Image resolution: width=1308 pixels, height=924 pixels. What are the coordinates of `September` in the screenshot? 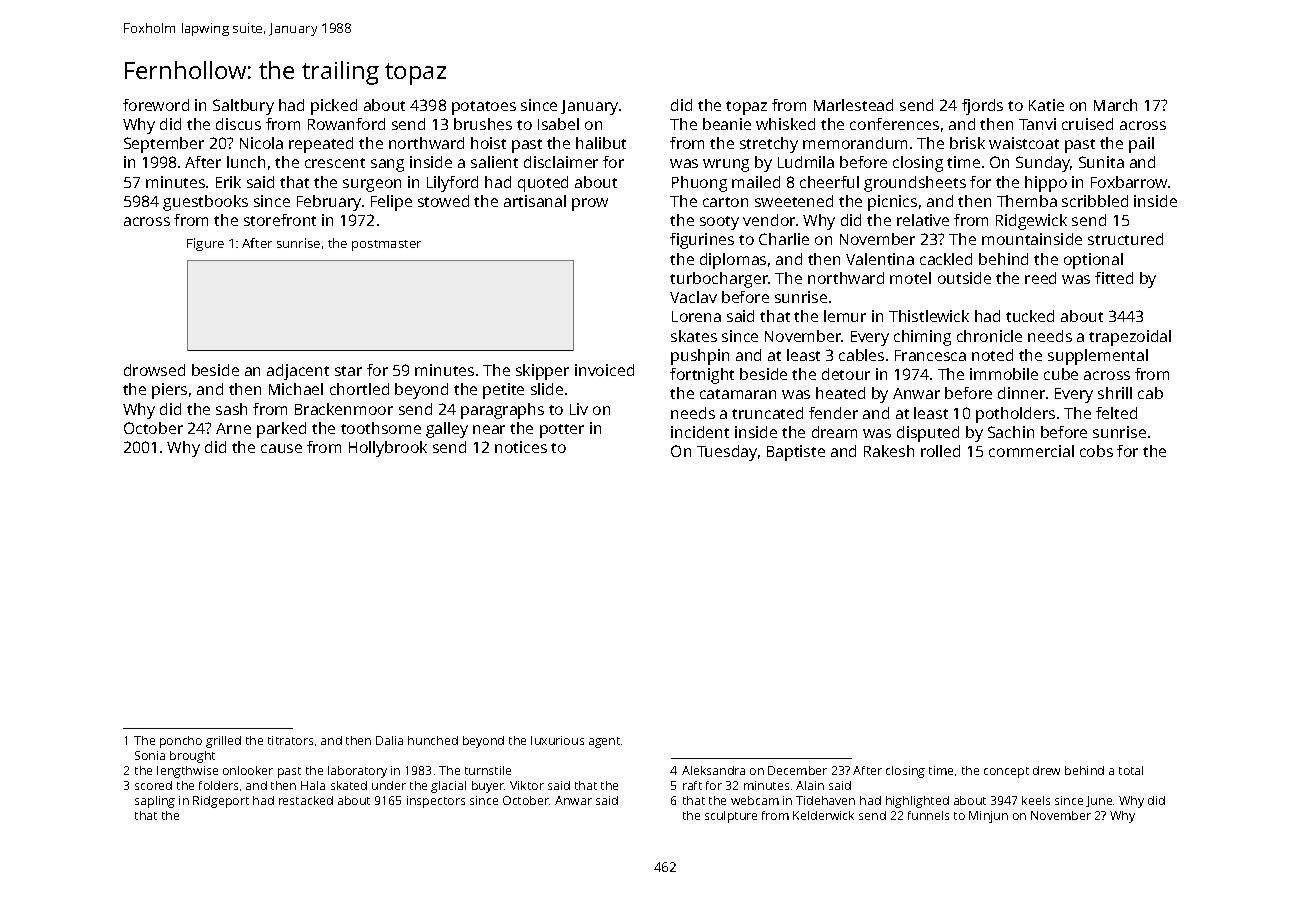 It's located at (164, 145).
